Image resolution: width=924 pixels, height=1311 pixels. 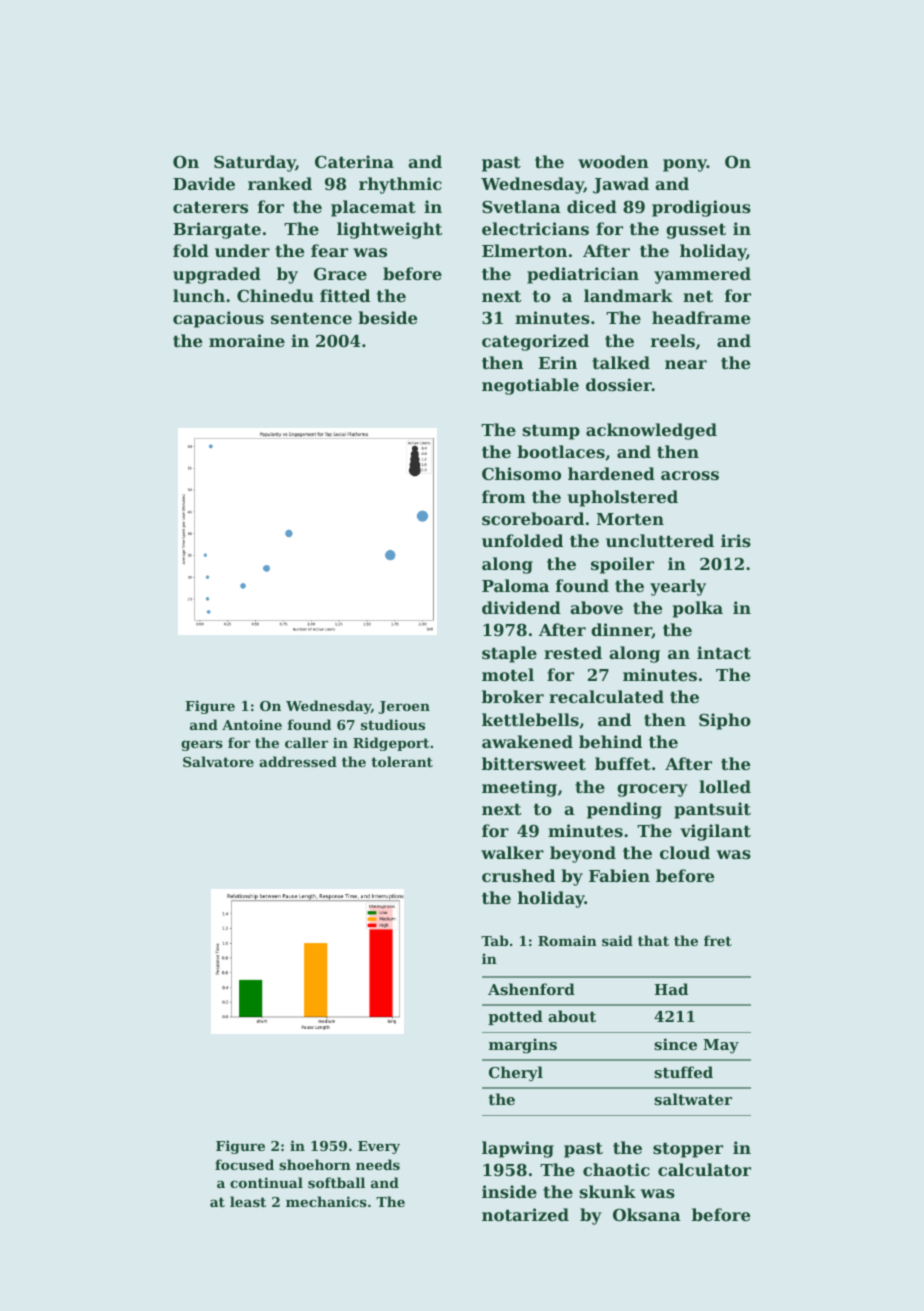 What do you see at coordinates (521, 473) in the image?
I see `Chisomo` at bounding box center [521, 473].
